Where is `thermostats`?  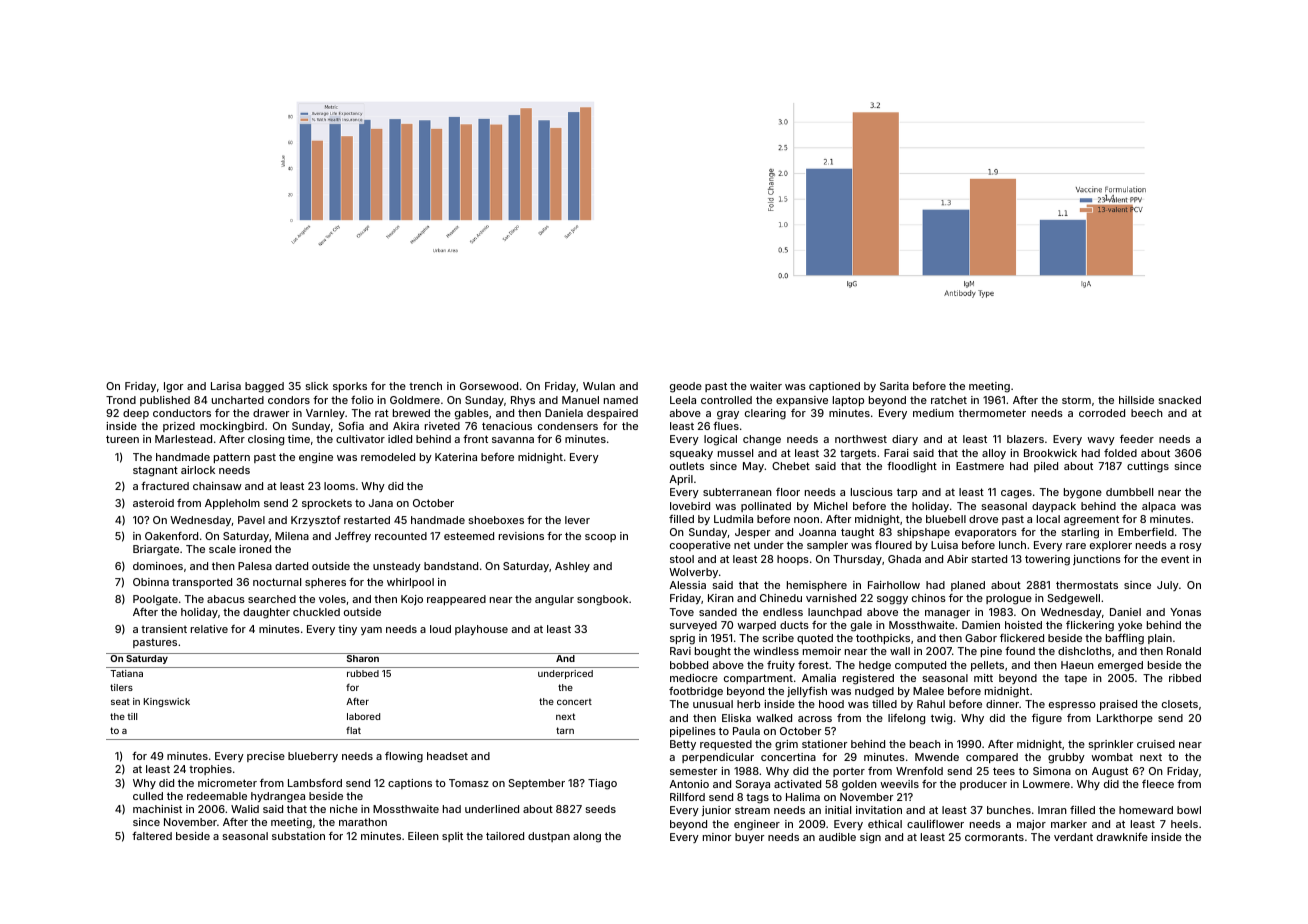
thermostats is located at coordinates (1087, 585).
